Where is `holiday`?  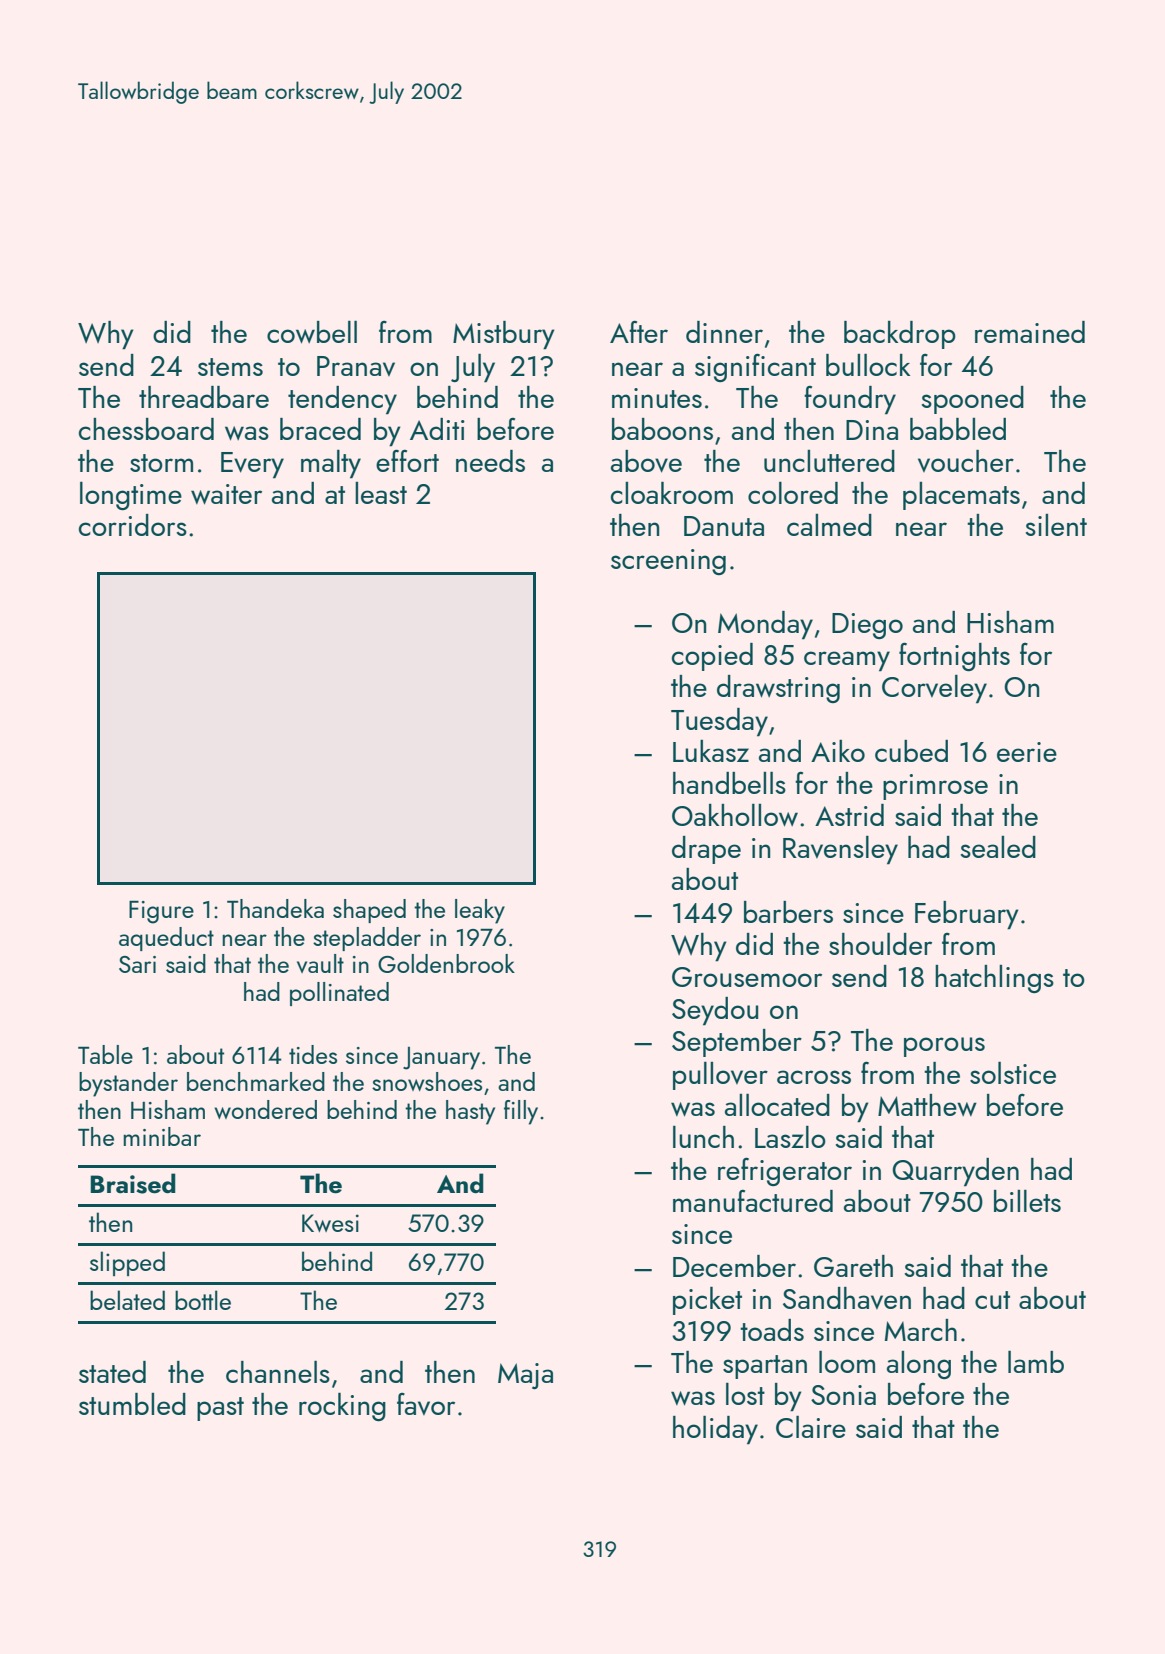
holiday is located at coordinates (715, 1430).
